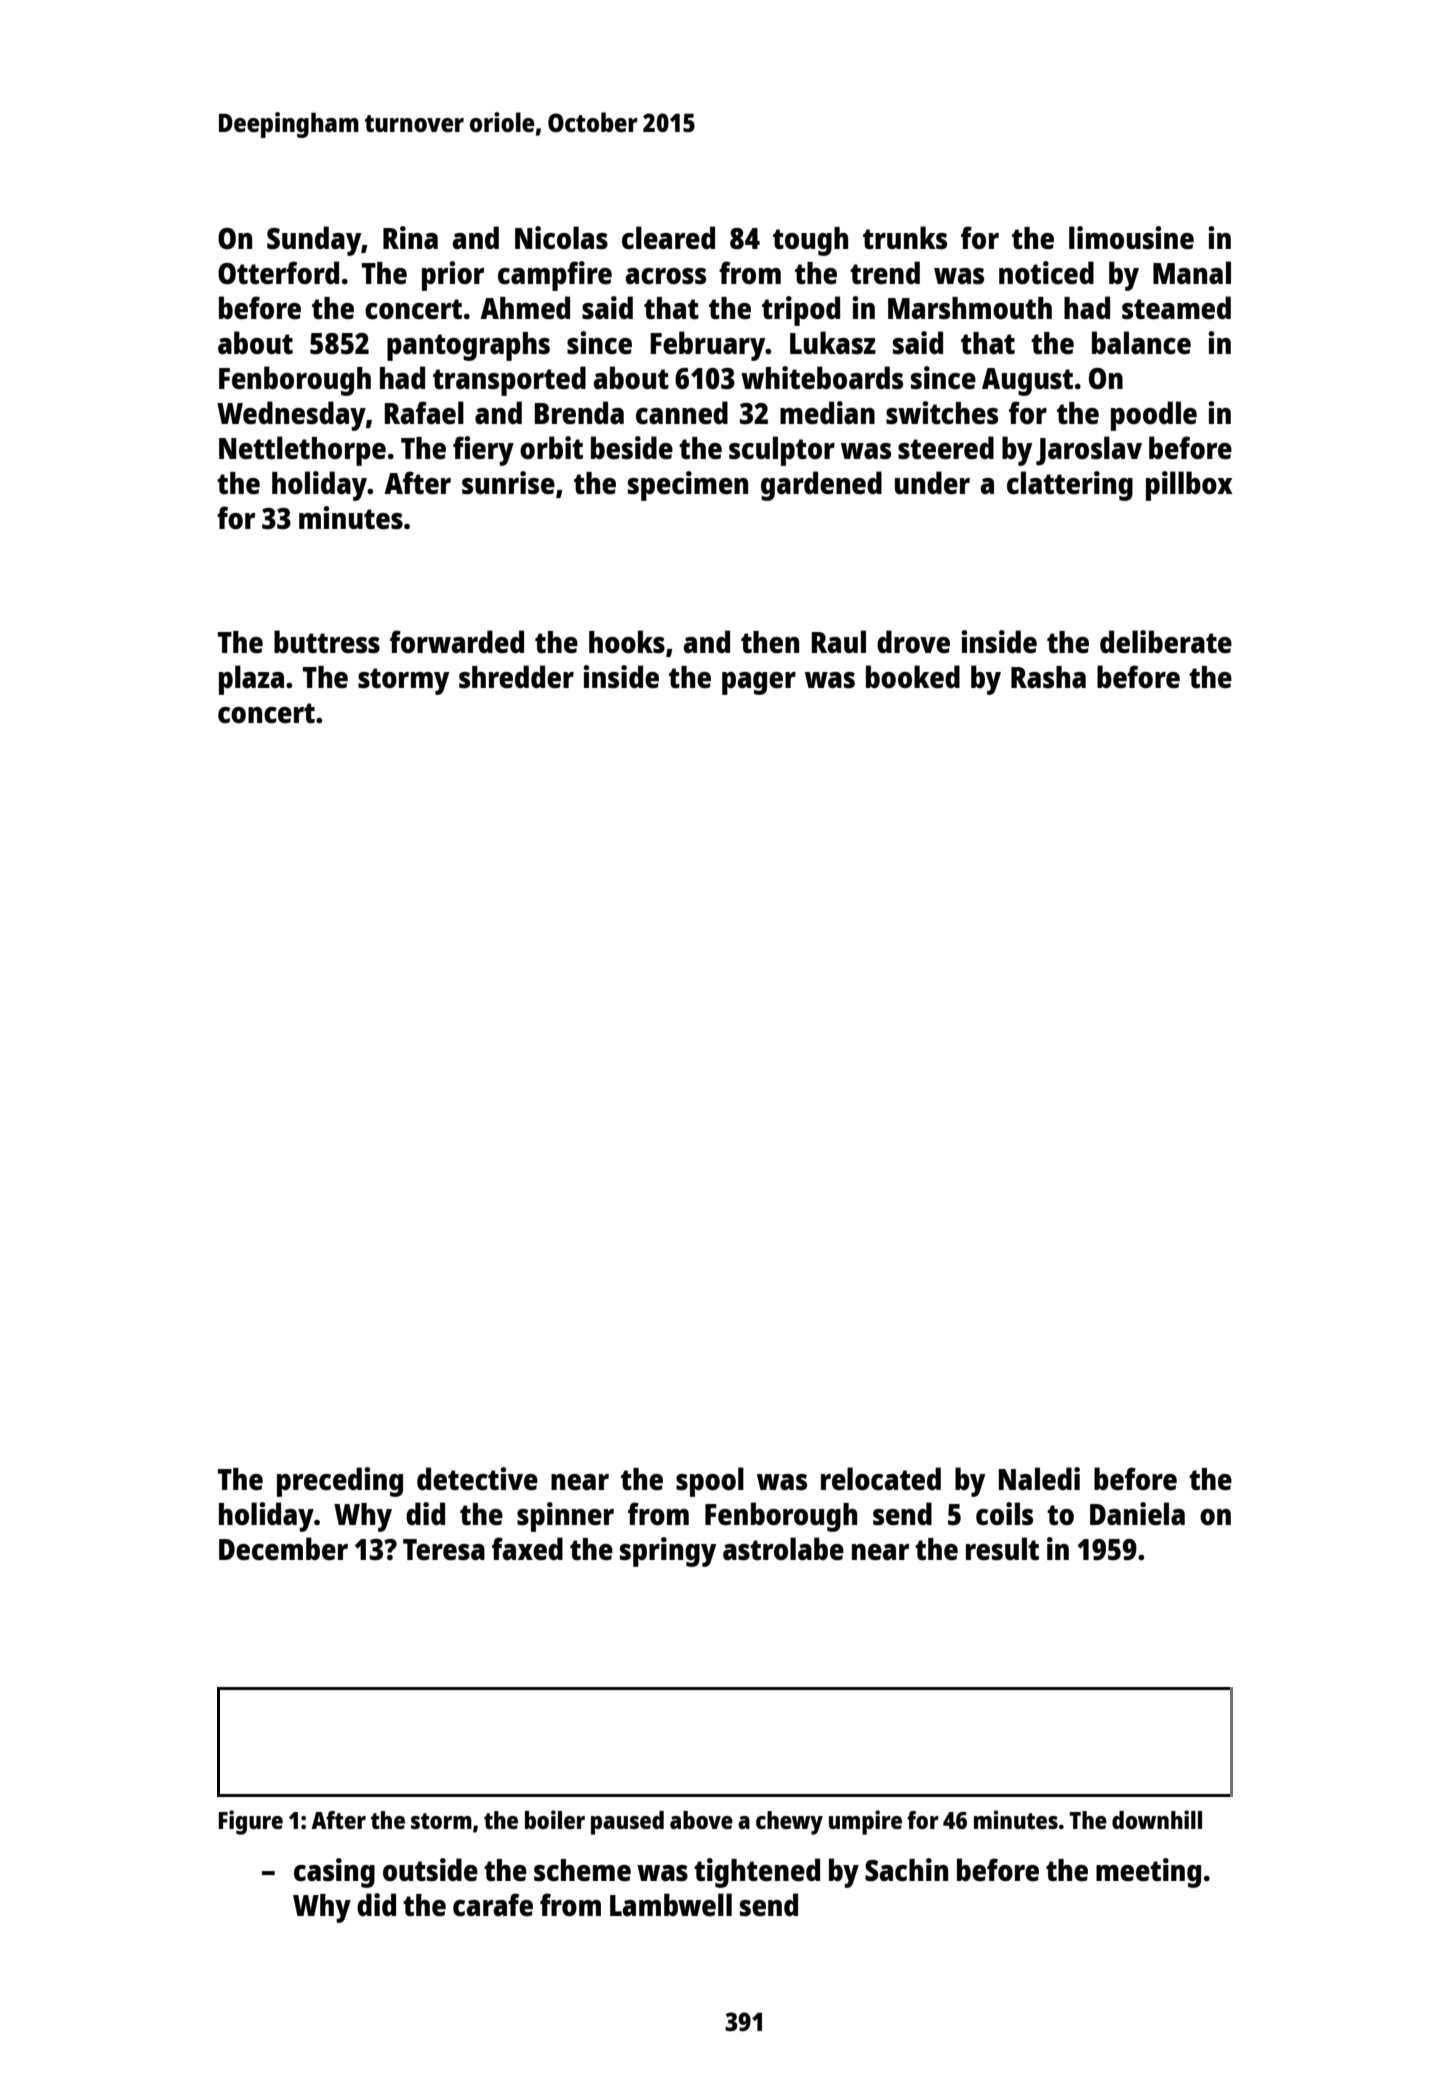 This page has height=2100, width=1450. Describe the element at coordinates (1131, 238) in the page. I see `limousine` at that location.
